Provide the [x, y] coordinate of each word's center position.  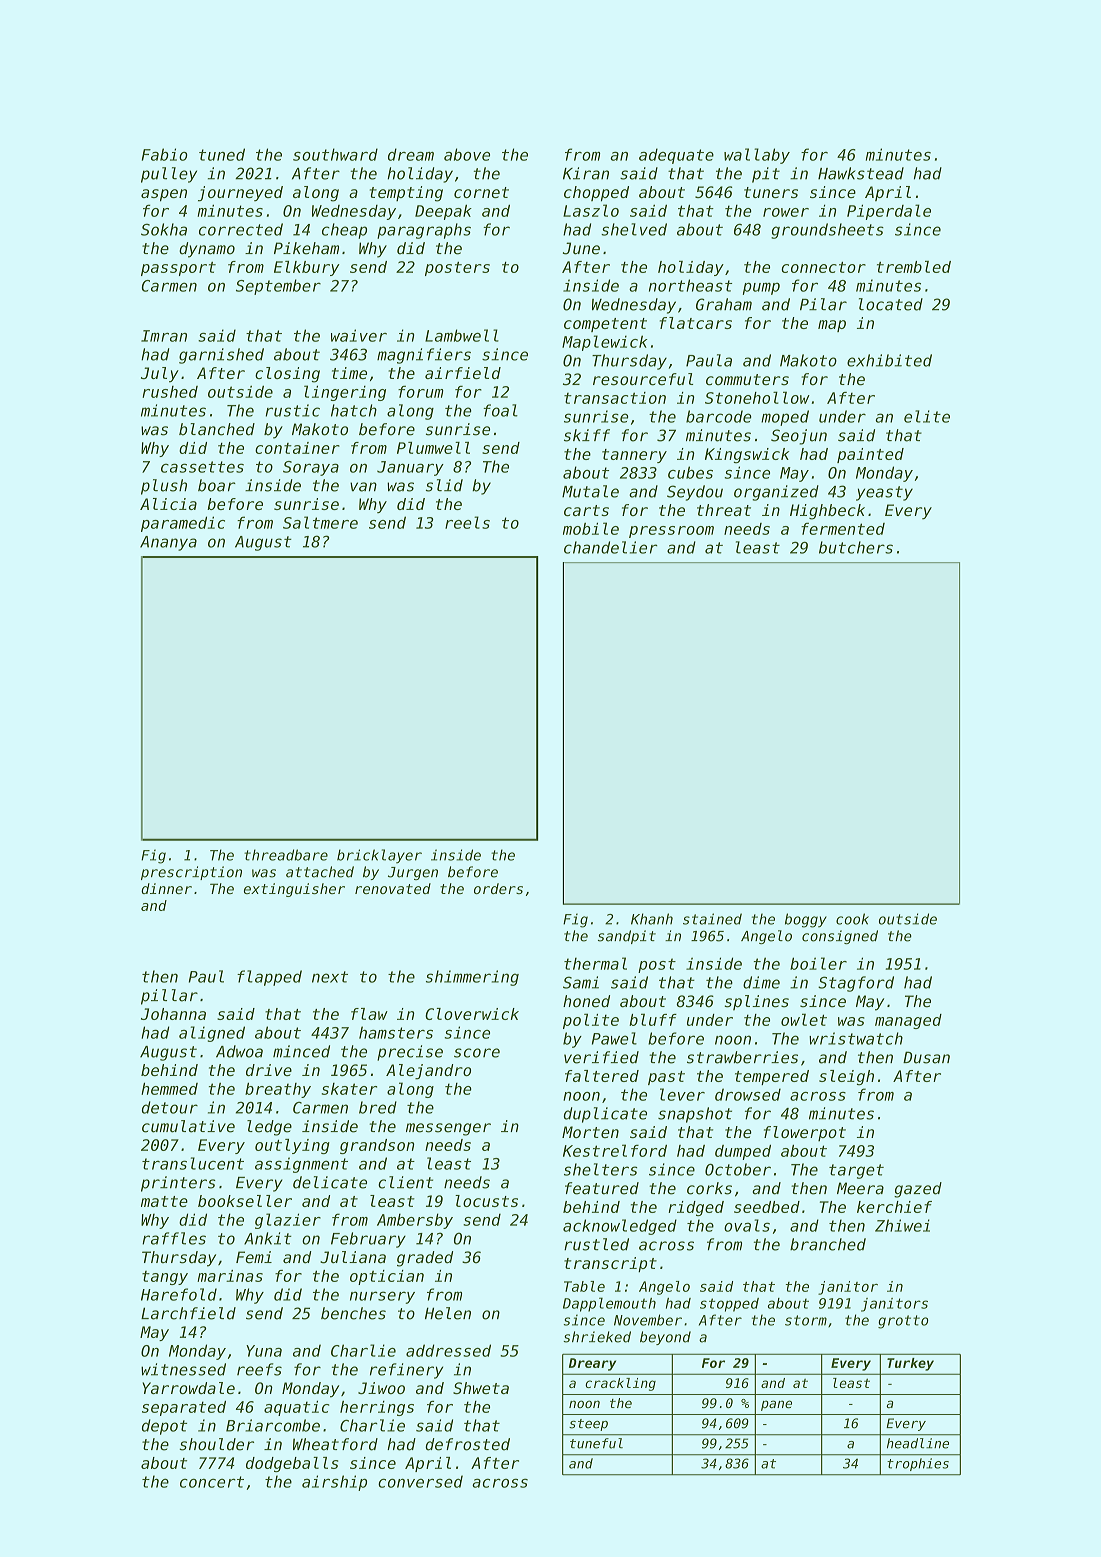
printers [178, 1184]
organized [776, 493]
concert [212, 1482]
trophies [918, 1464]
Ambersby [415, 1221]
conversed [420, 1481]
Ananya [168, 543]
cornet [481, 192]
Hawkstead [861, 173]
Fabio [165, 154]
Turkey [910, 1364]
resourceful [643, 379]
